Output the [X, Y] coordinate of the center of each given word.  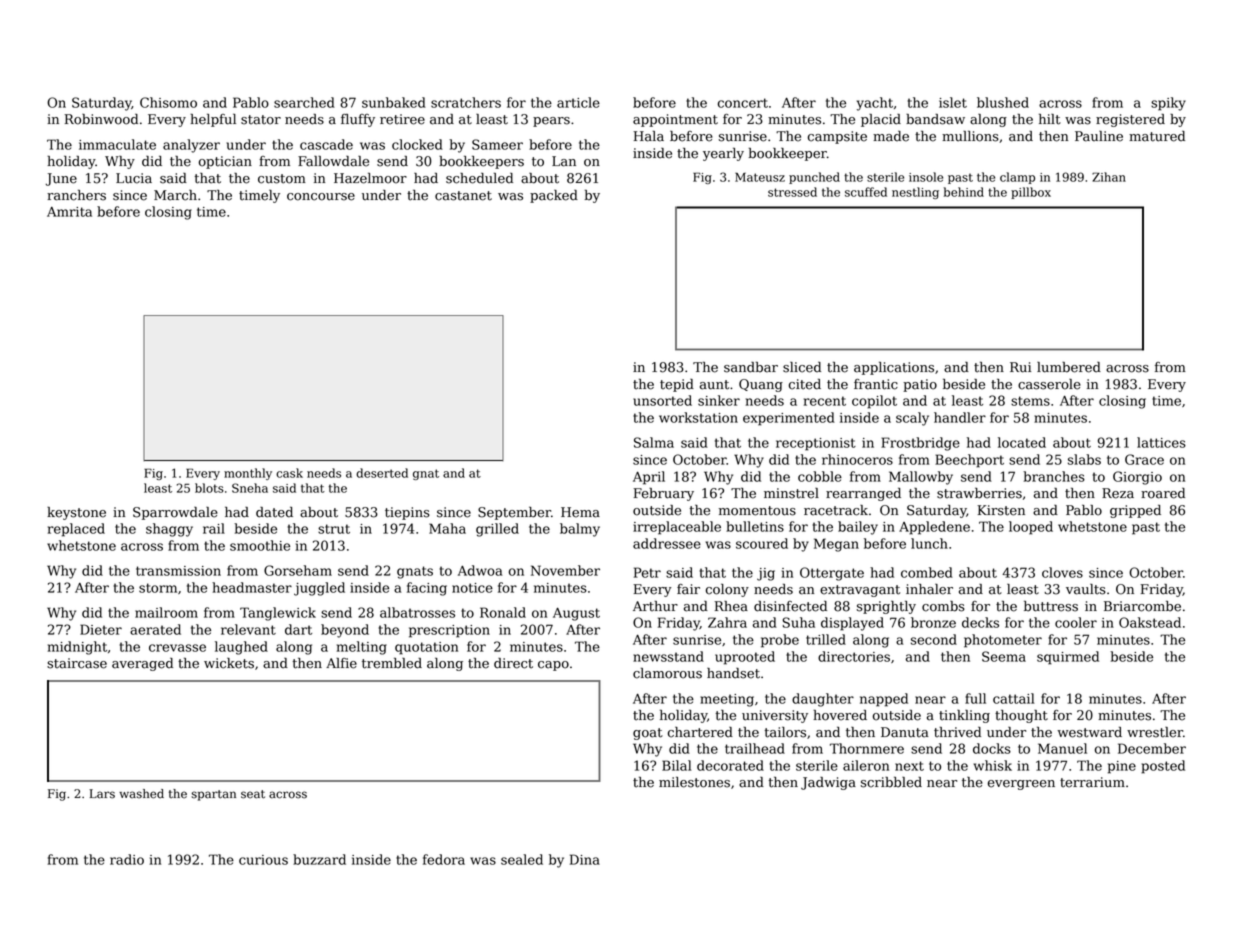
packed [554, 196]
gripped [1135, 511]
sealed [522, 859]
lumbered [1069, 367]
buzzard [319, 859]
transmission [178, 571]
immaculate [117, 144]
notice [472, 588]
